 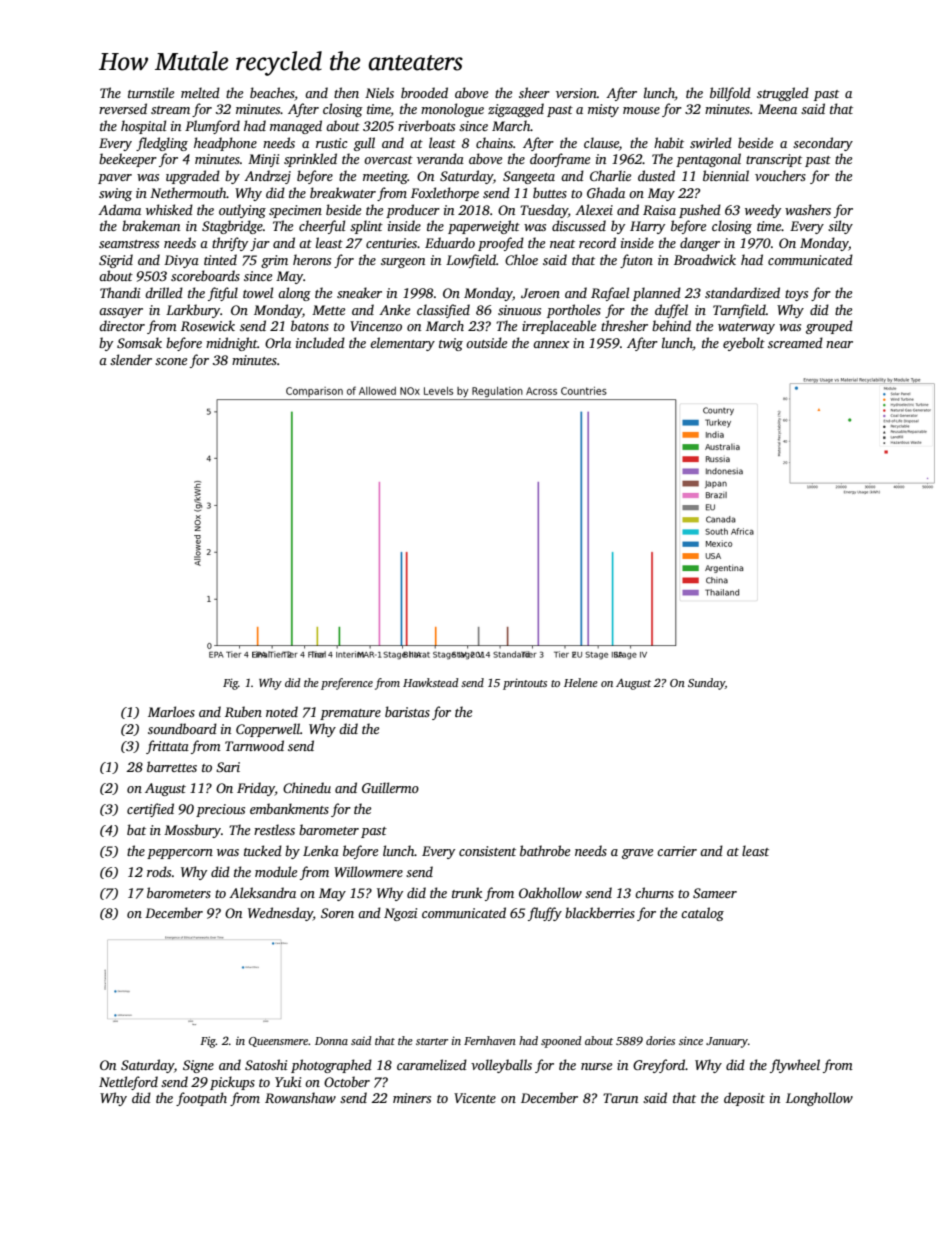 I want to click on Tarun, so click(x=620, y=1098).
